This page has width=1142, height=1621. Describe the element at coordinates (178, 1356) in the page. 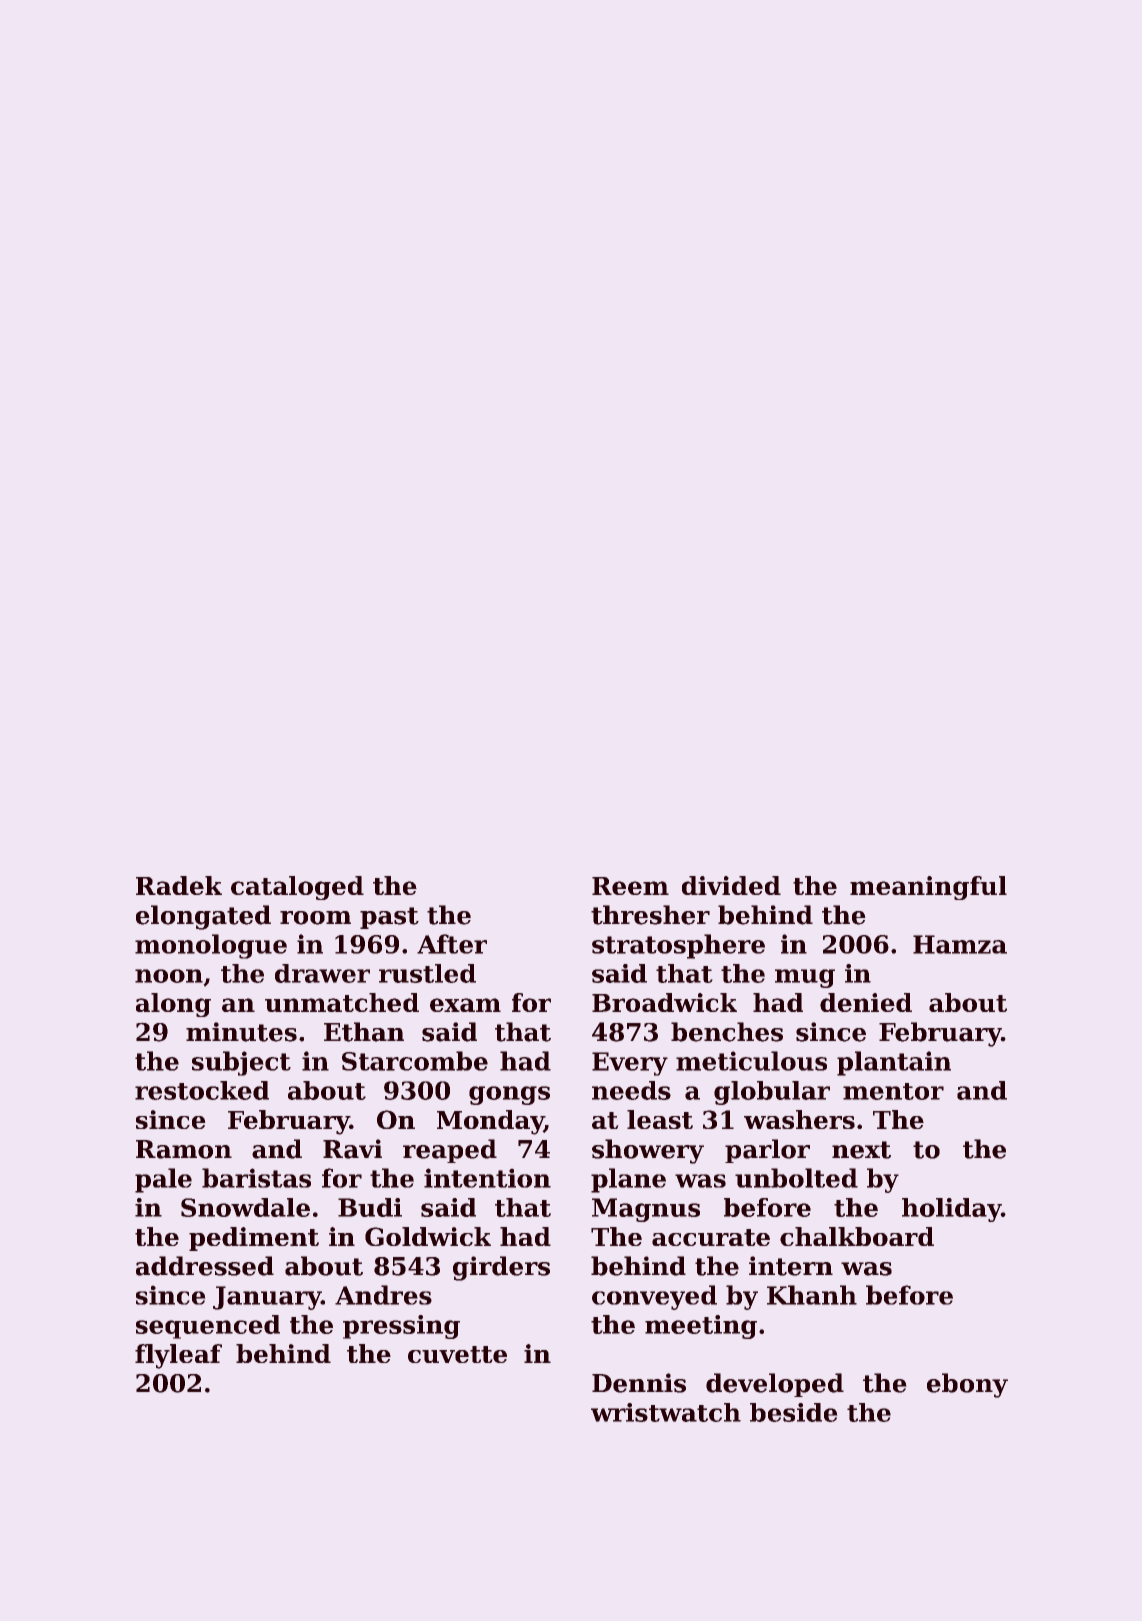

I see `flyleaf` at that location.
